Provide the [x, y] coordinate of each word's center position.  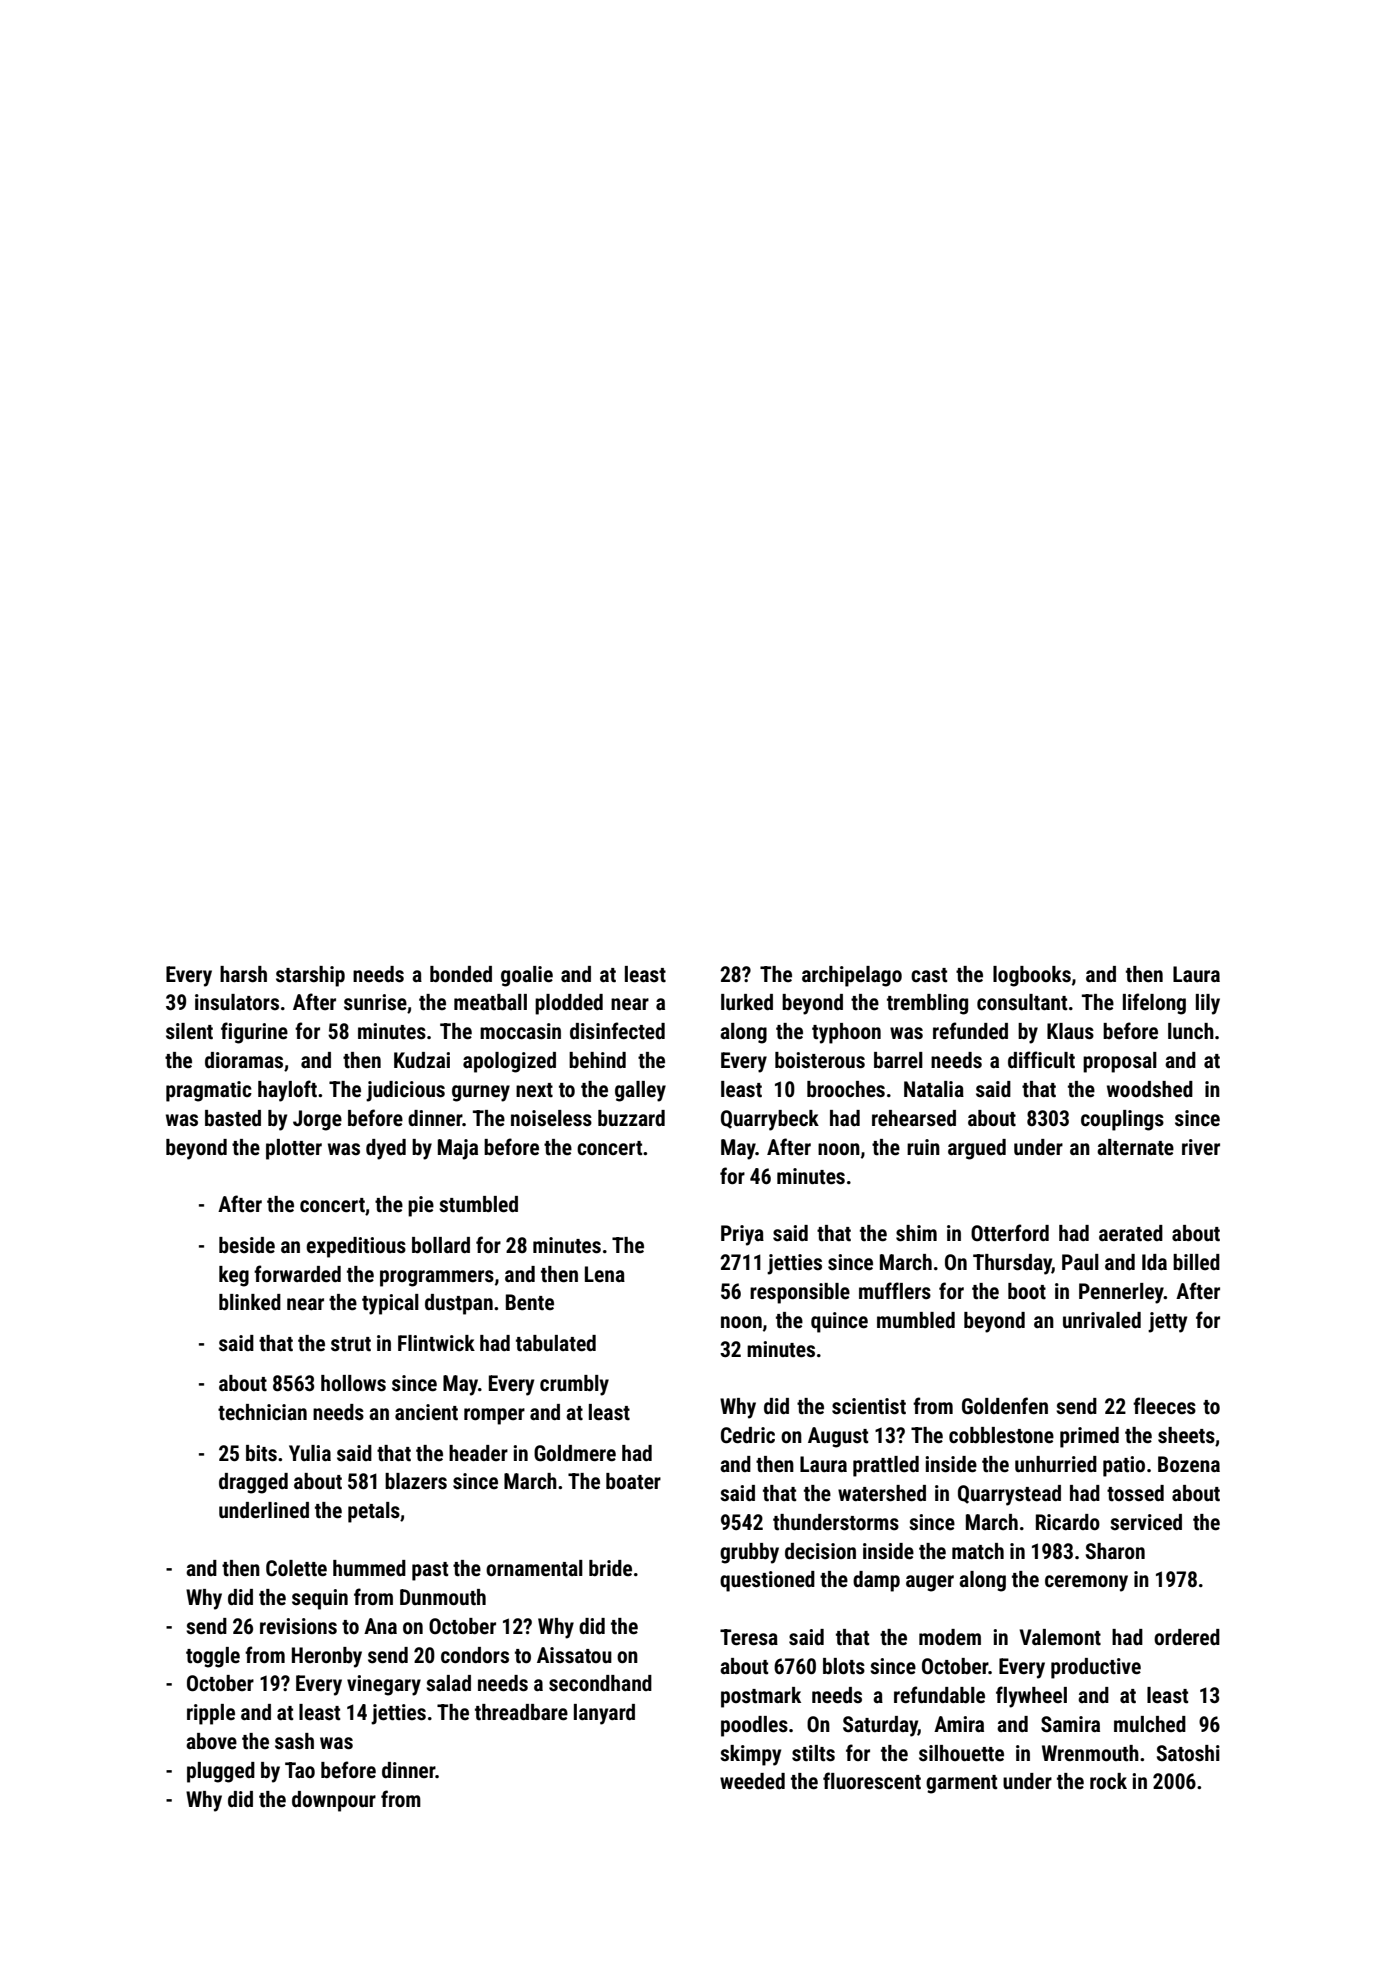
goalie [527, 976]
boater [633, 1481]
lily [1208, 1004]
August [838, 1437]
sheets [1186, 1435]
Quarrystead [1009, 1495]
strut [351, 1344]
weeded [752, 1781]
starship [310, 976]
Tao [300, 1770]
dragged [253, 1483]
